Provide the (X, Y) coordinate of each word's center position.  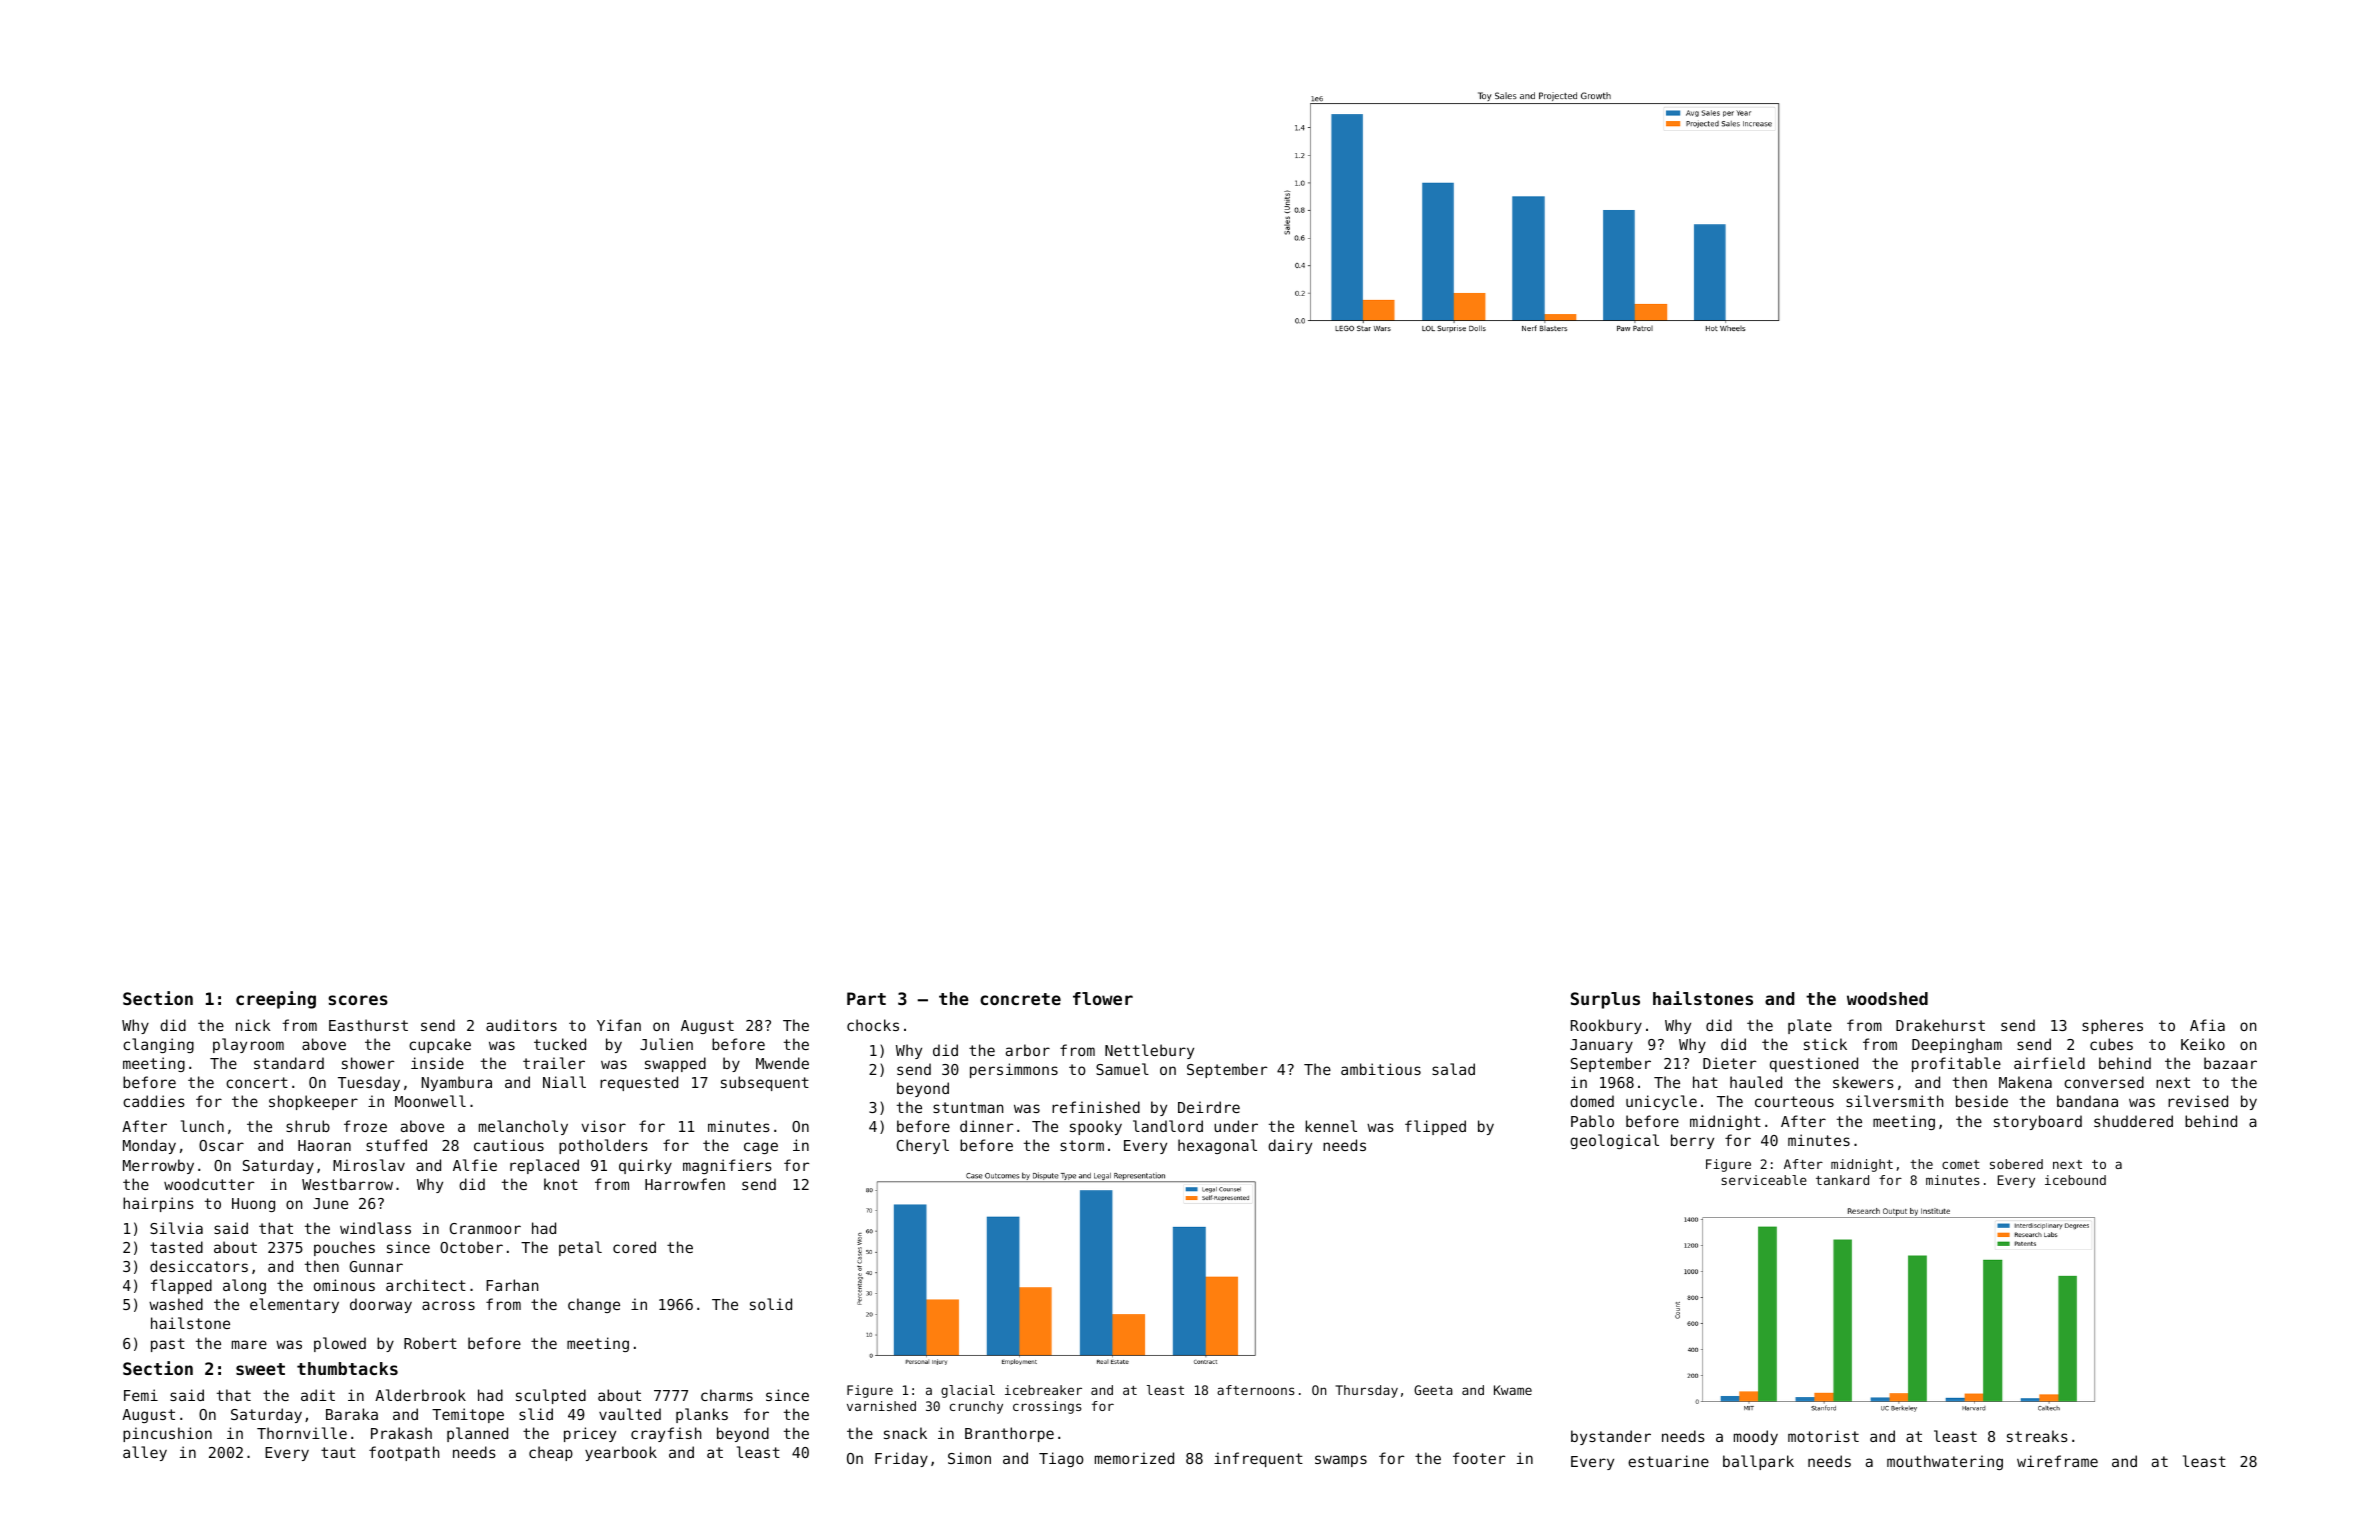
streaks (2037, 1436)
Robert (430, 1343)
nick (253, 1025)
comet (1961, 1164)
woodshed (1887, 998)
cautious (509, 1145)
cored (634, 1247)
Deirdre (1209, 1107)
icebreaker (1043, 1390)
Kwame (1513, 1390)
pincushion (167, 1434)
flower (1103, 998)
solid (771, 1304)
